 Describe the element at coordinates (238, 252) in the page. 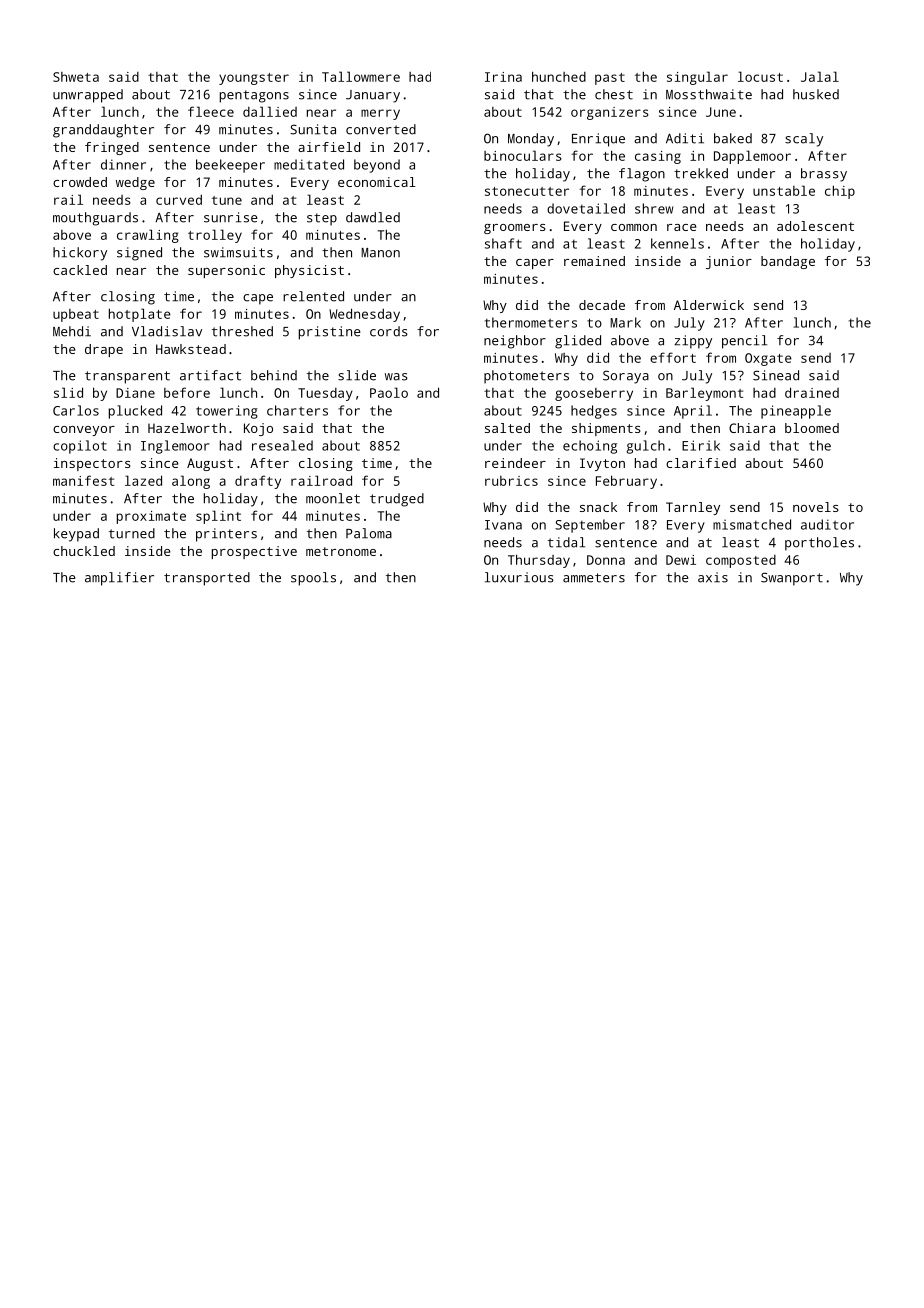

I see `swimsuits` at that location.
